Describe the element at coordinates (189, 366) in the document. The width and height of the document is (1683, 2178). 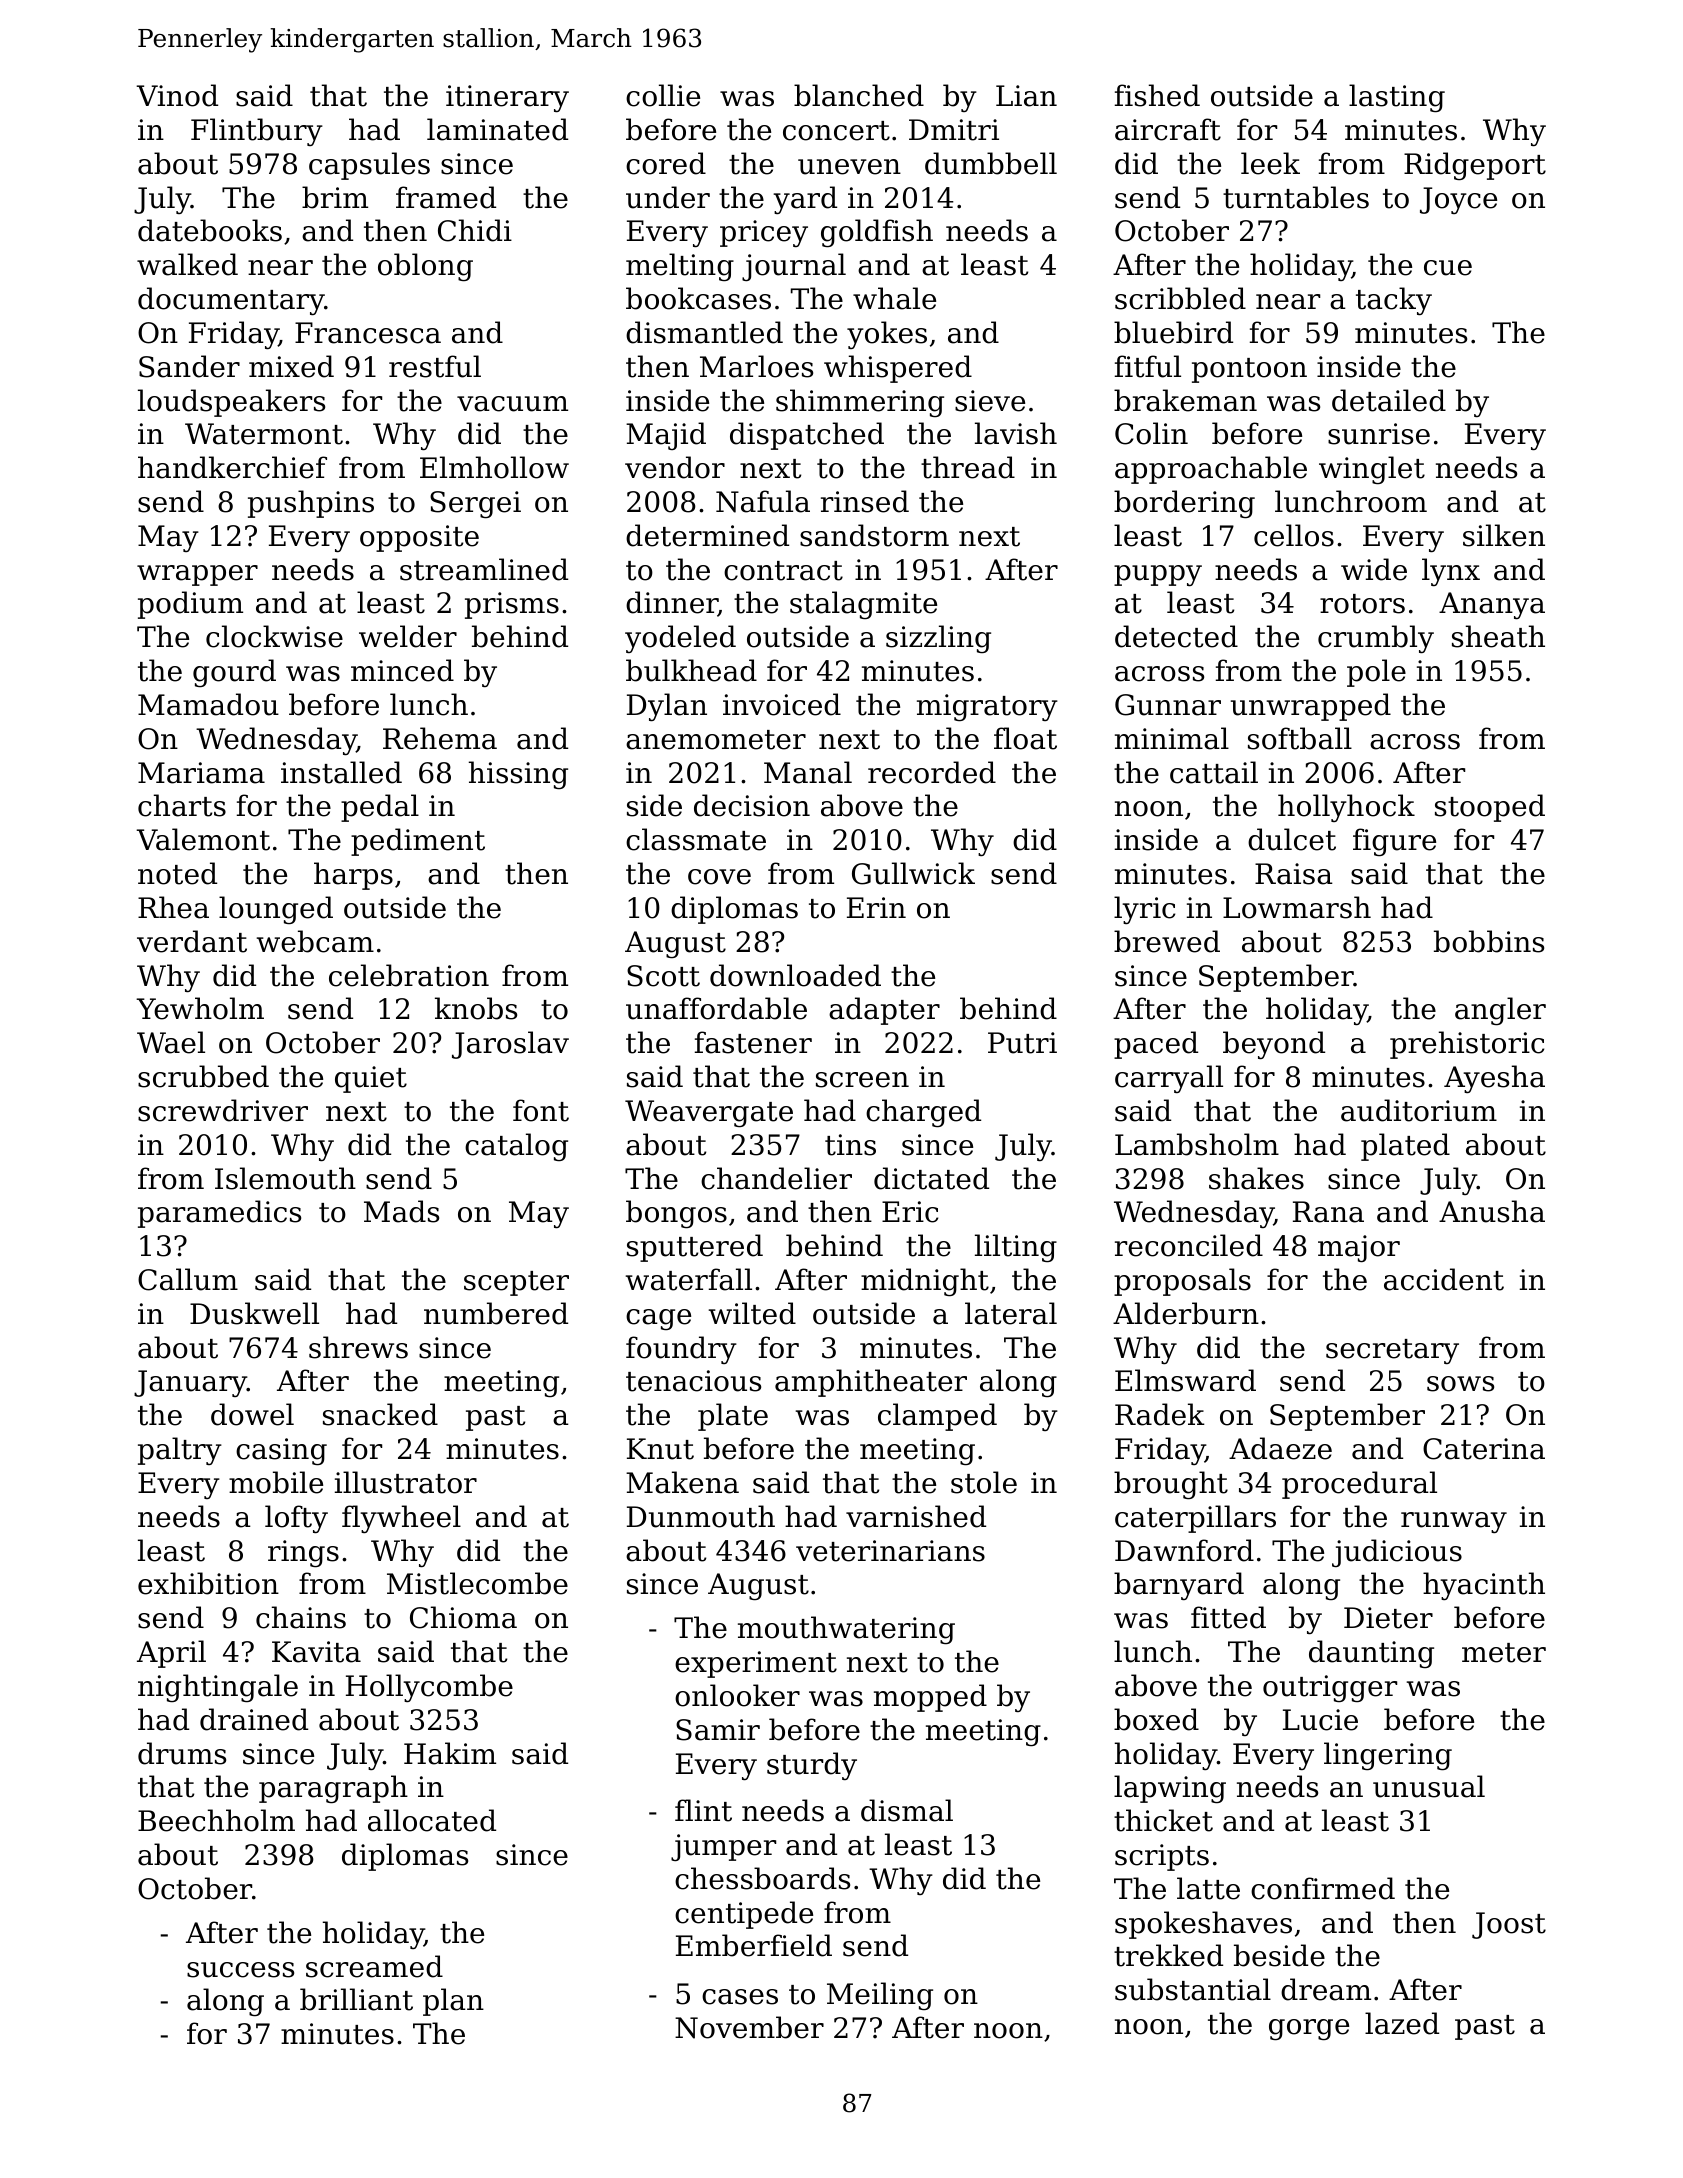
I see `Sander` at that location.
